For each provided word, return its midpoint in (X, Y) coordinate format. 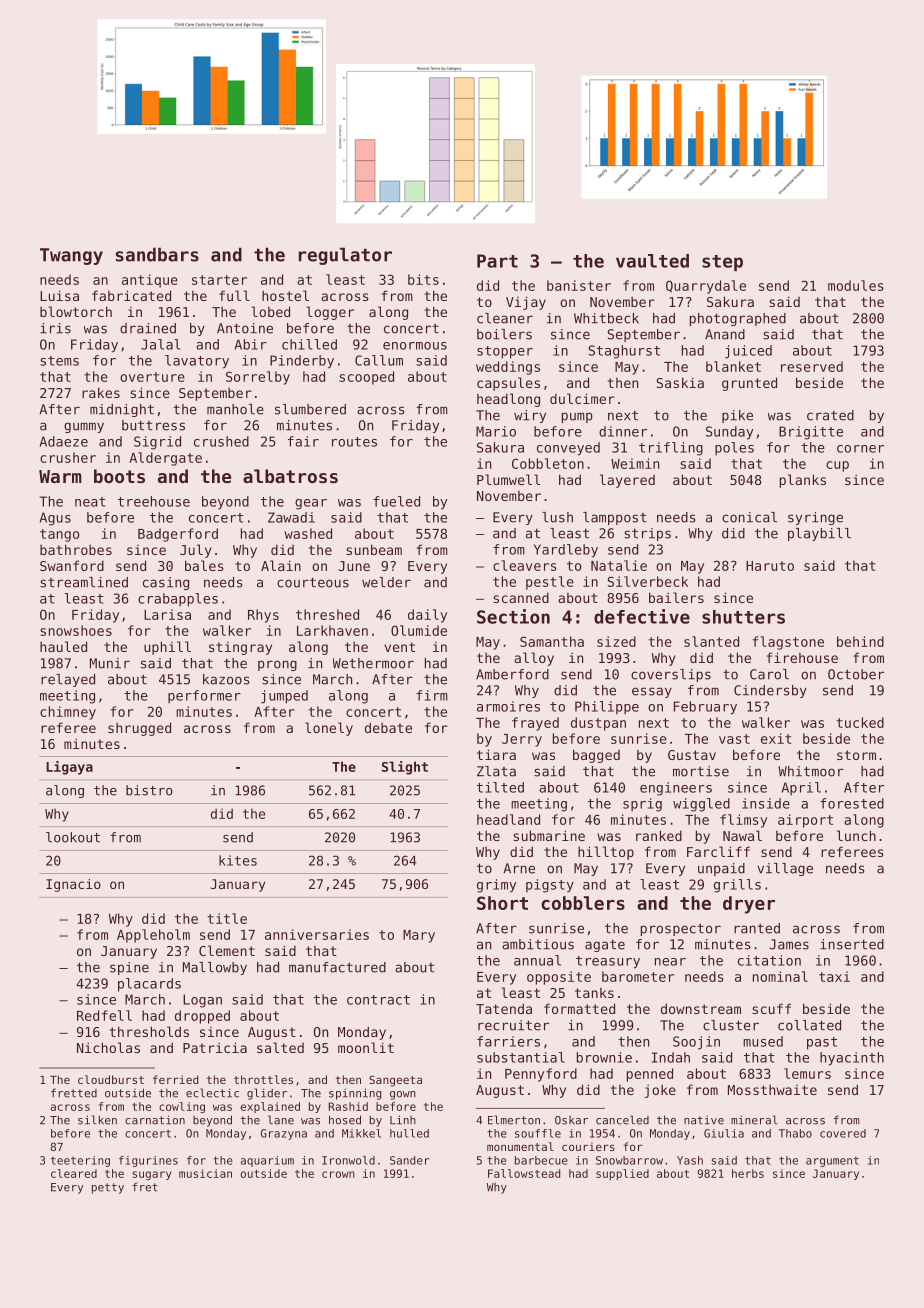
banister (579, 285)
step (722, 263)
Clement (227, 950)
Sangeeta (395, 1081)
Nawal (742, 835)
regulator (345, 256)
